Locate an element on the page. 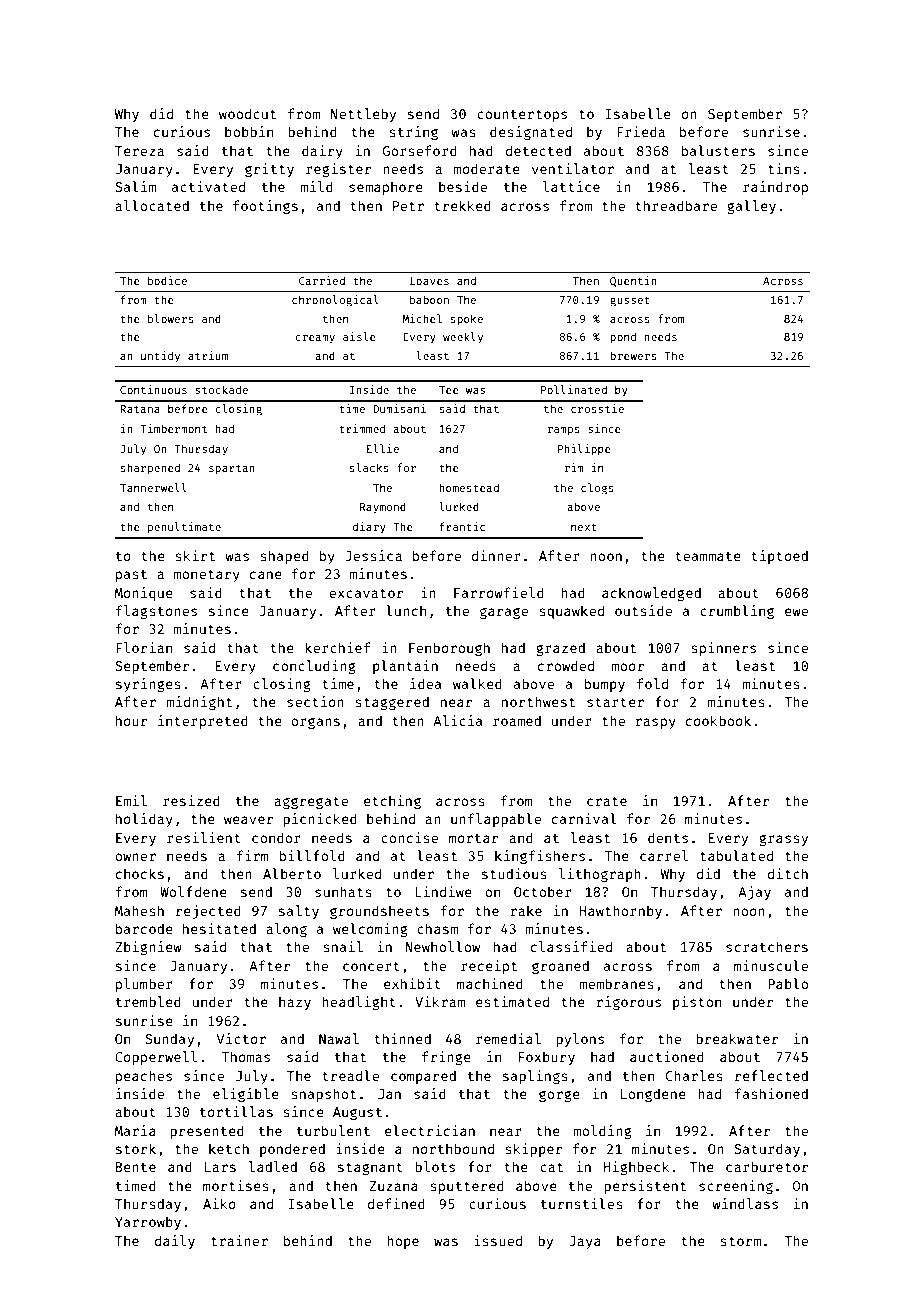 This image has height=1308, width=924. untidy is located at coordinates (160, 357).
